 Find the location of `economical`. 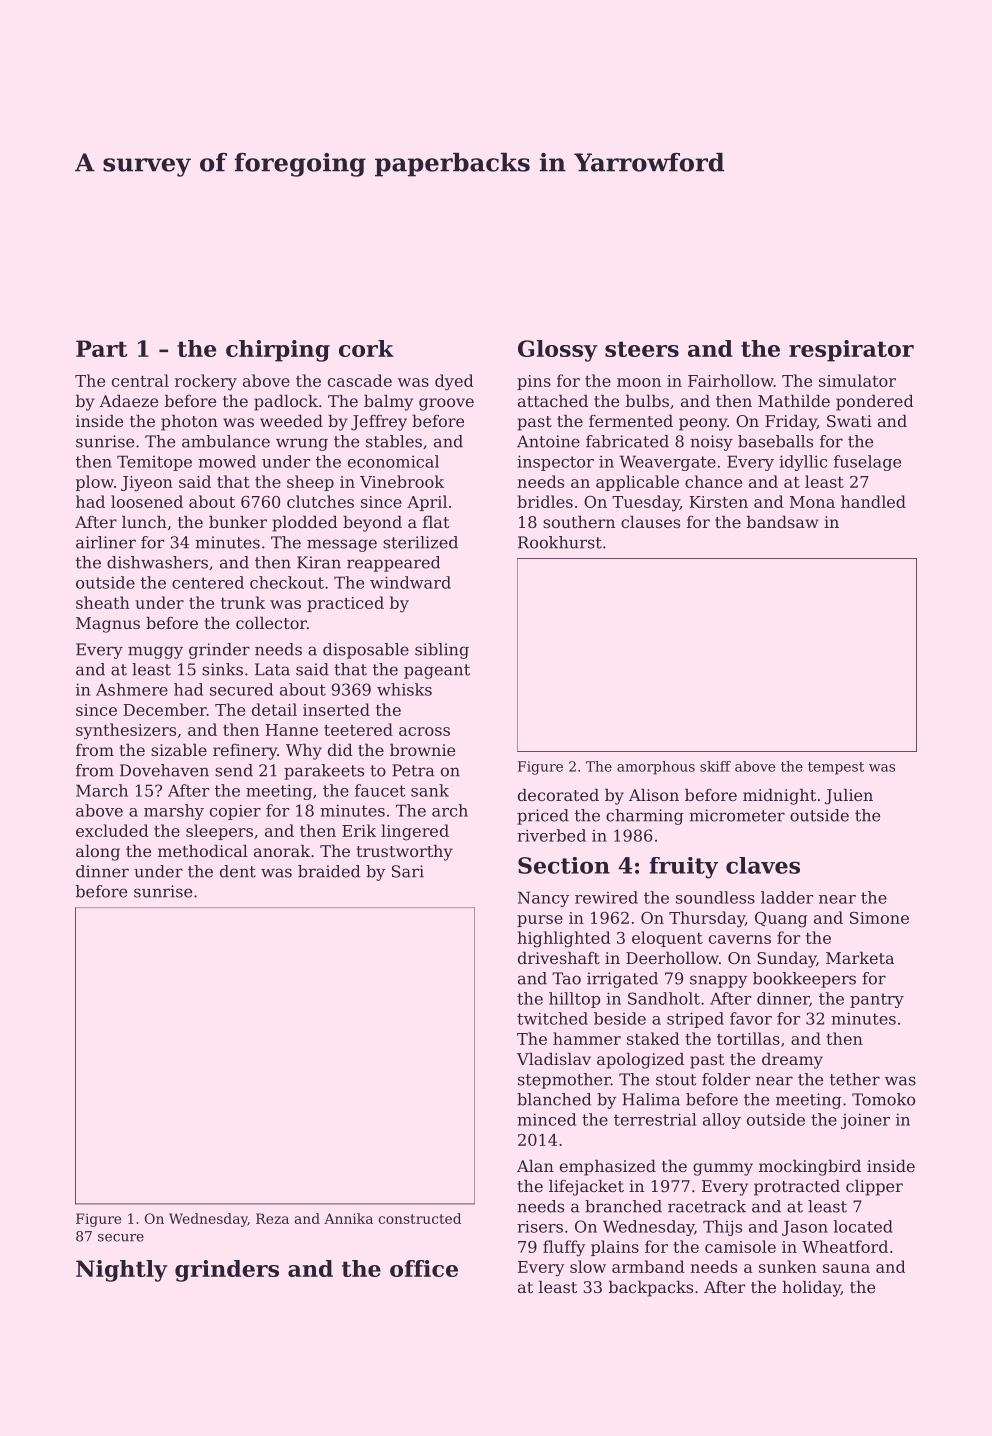

economical is located at coordinates (393, 461).
